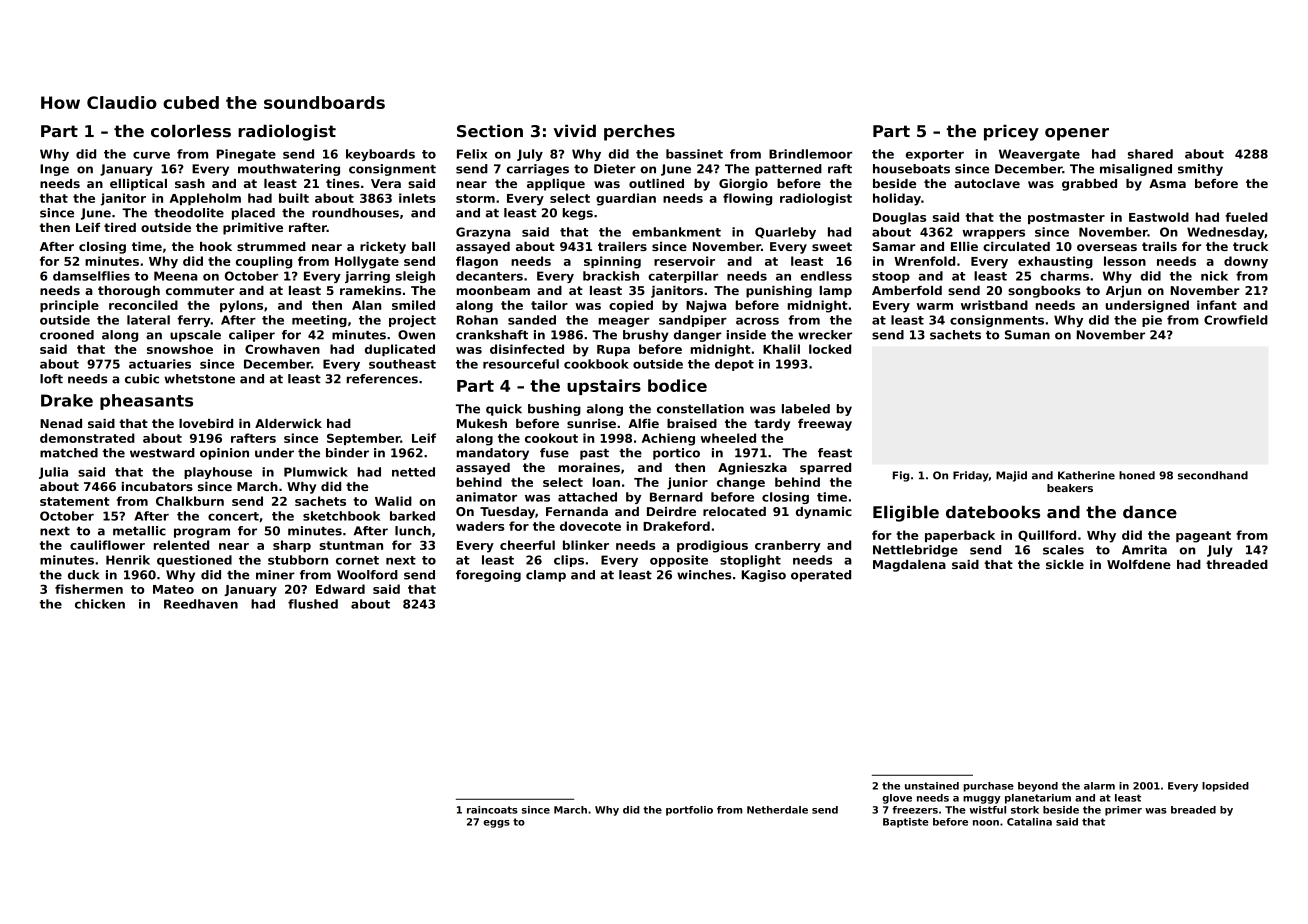  What do you see at coordinates (825, 469) in the document?
I see `sparred` at bounding box center [825, 469].
